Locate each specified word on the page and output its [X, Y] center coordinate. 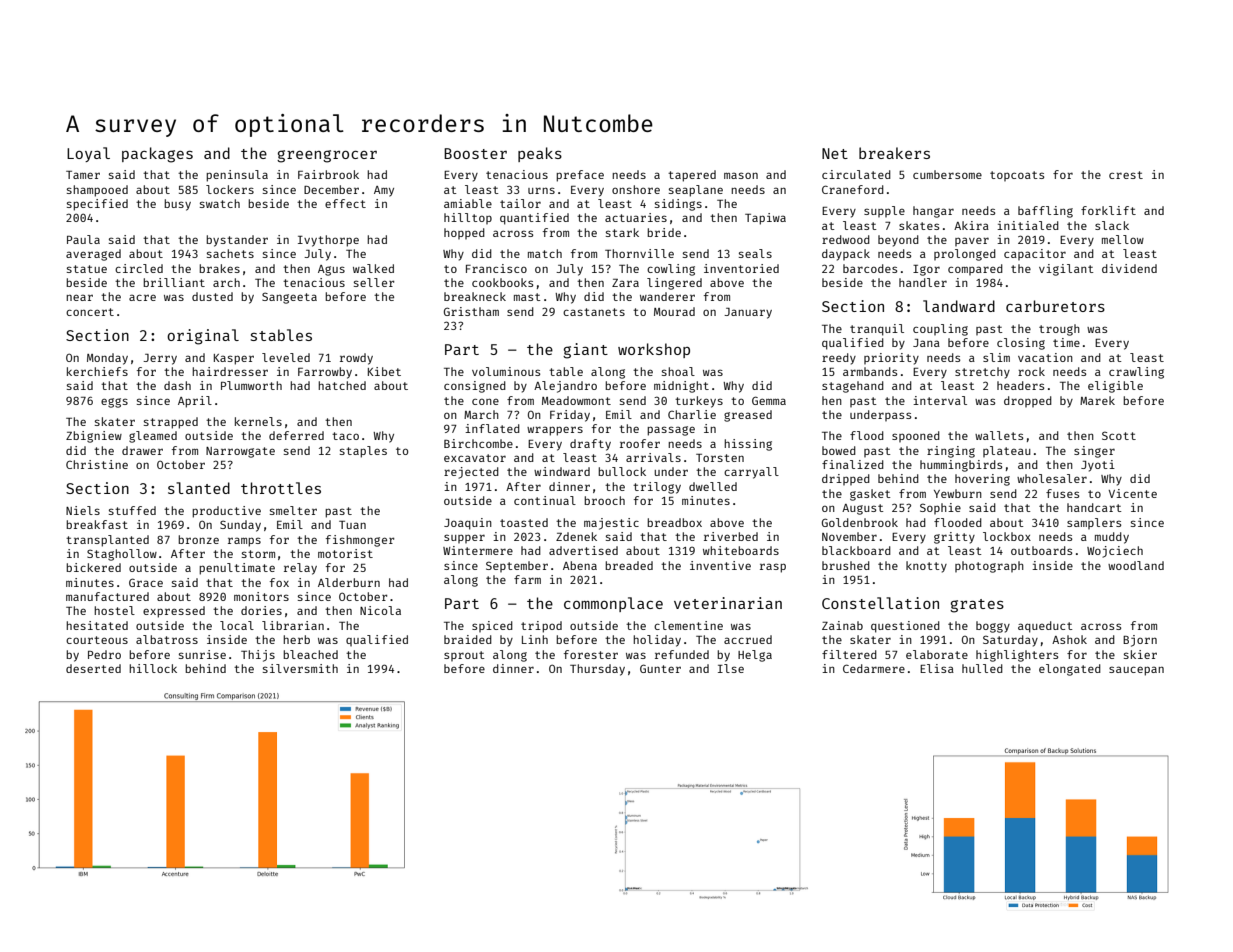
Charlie [692, 414]
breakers [894, 153]
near [79, 297]
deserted [93, 668]
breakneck [475, 296]
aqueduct [1045, 627]
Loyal [88, 154]
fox [279, 582]
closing [1021, 344]
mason [741, 175]
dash [177, 385]
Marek [1097, 400]
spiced [492, 626]
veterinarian [728, 603]
